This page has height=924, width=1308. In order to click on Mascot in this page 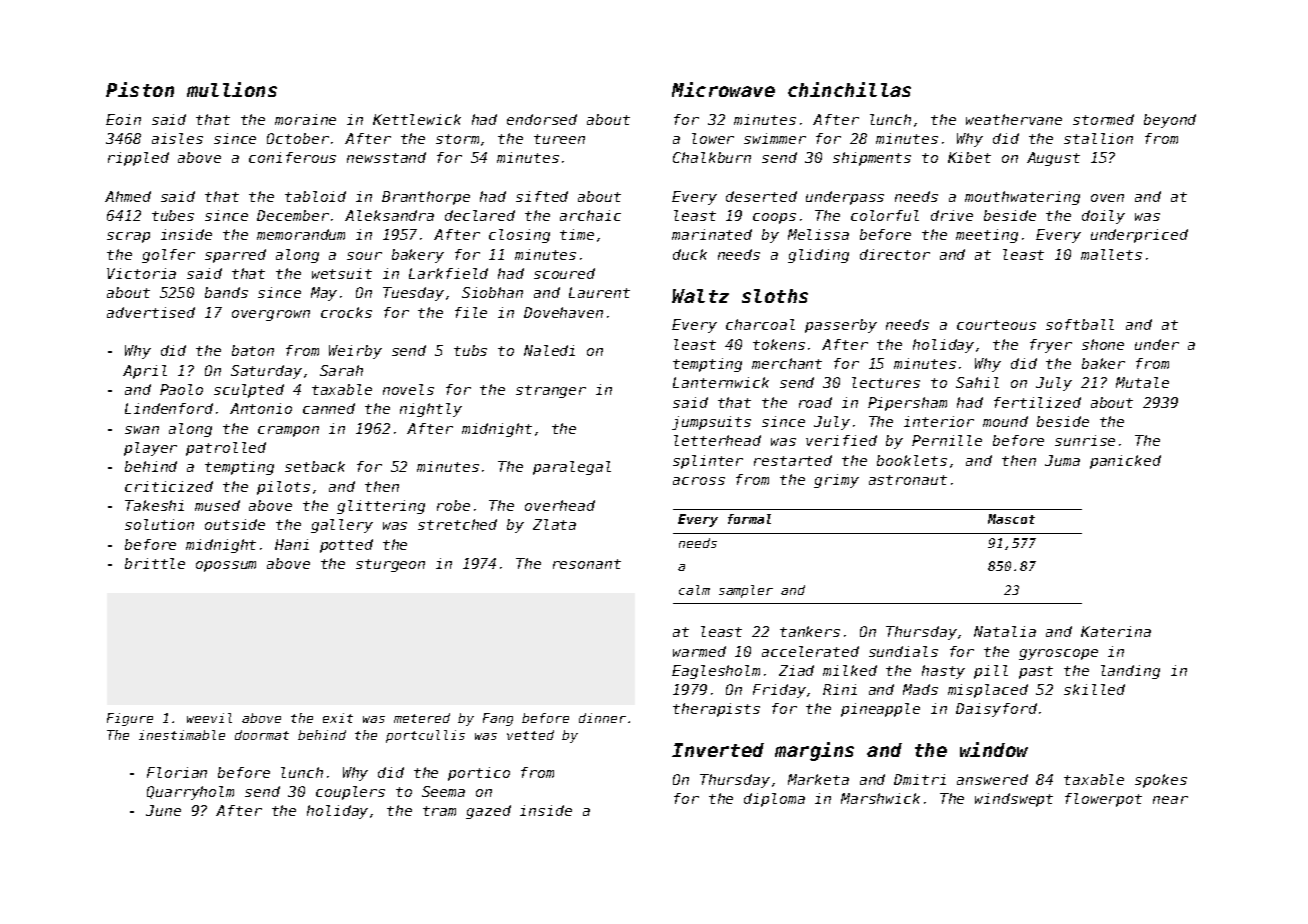, I will do `click(1011, 519)`.
